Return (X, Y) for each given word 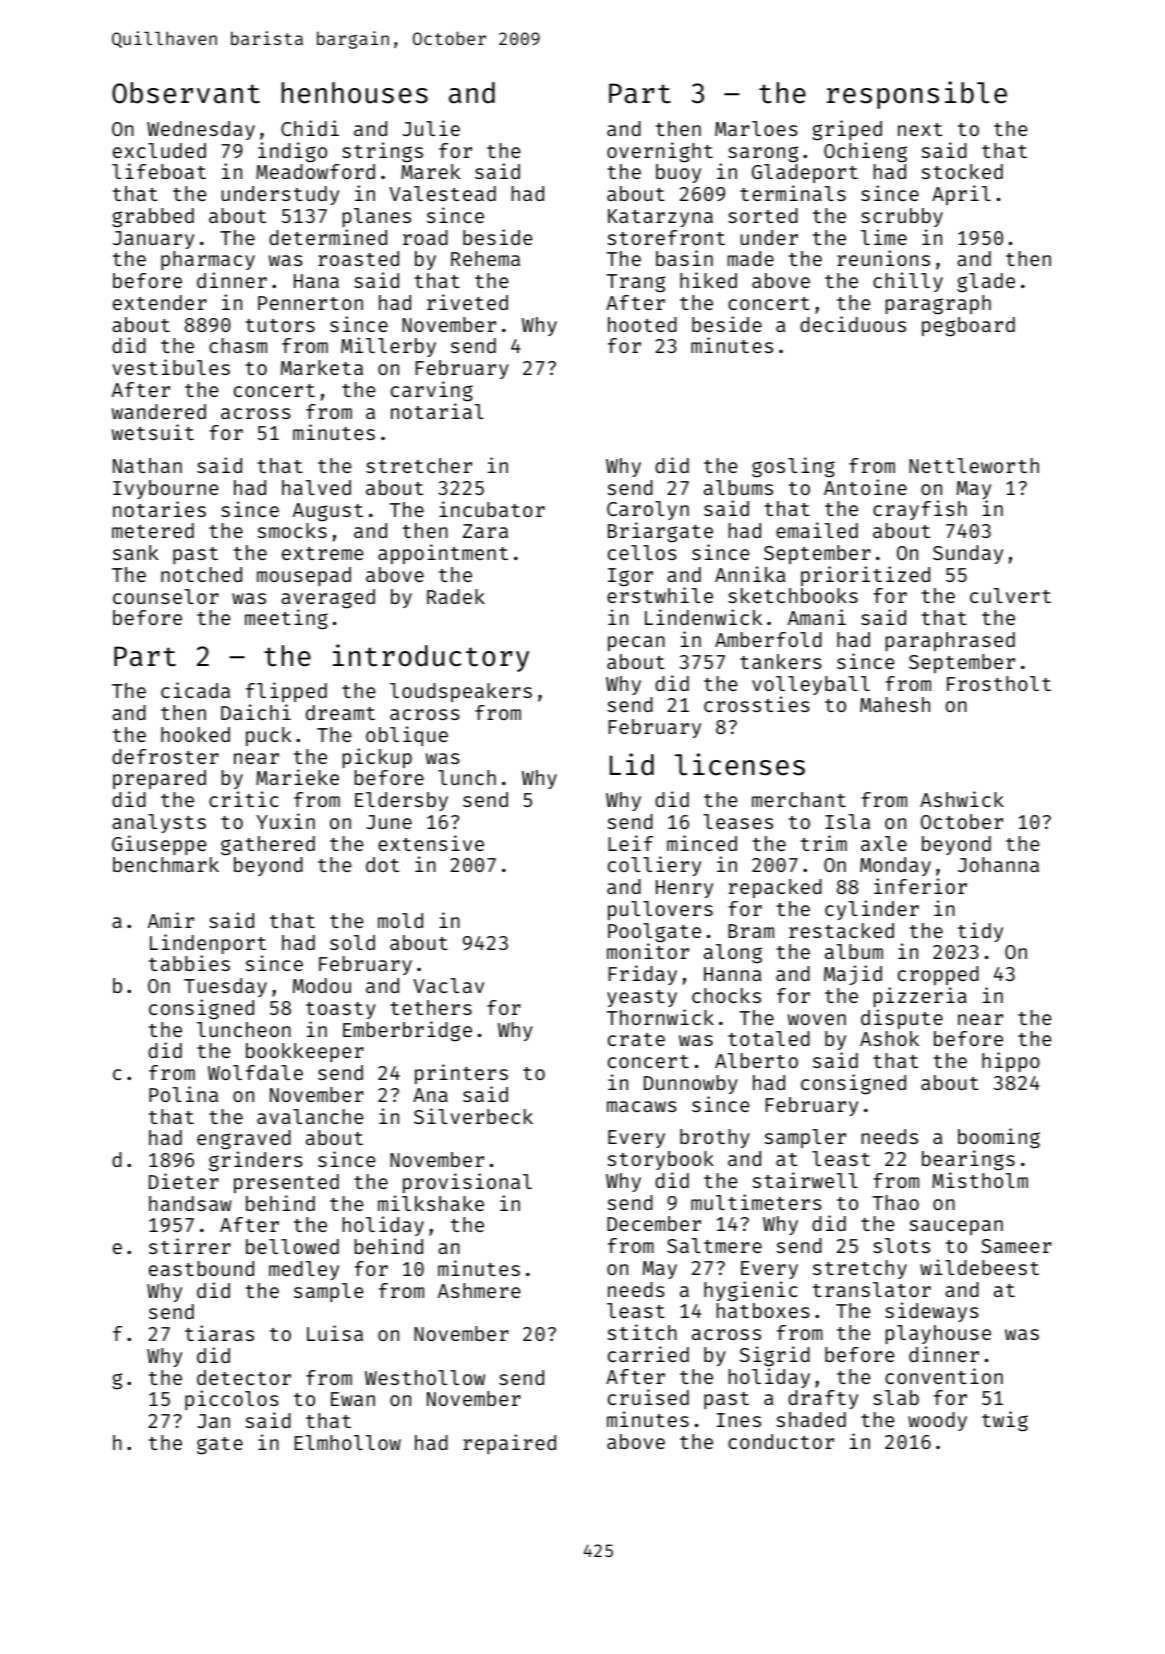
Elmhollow (348, 1442)
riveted (467, 302)
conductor (781, 1441)
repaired (509, 1444)
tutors (280, 325)
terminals (793, 193)
